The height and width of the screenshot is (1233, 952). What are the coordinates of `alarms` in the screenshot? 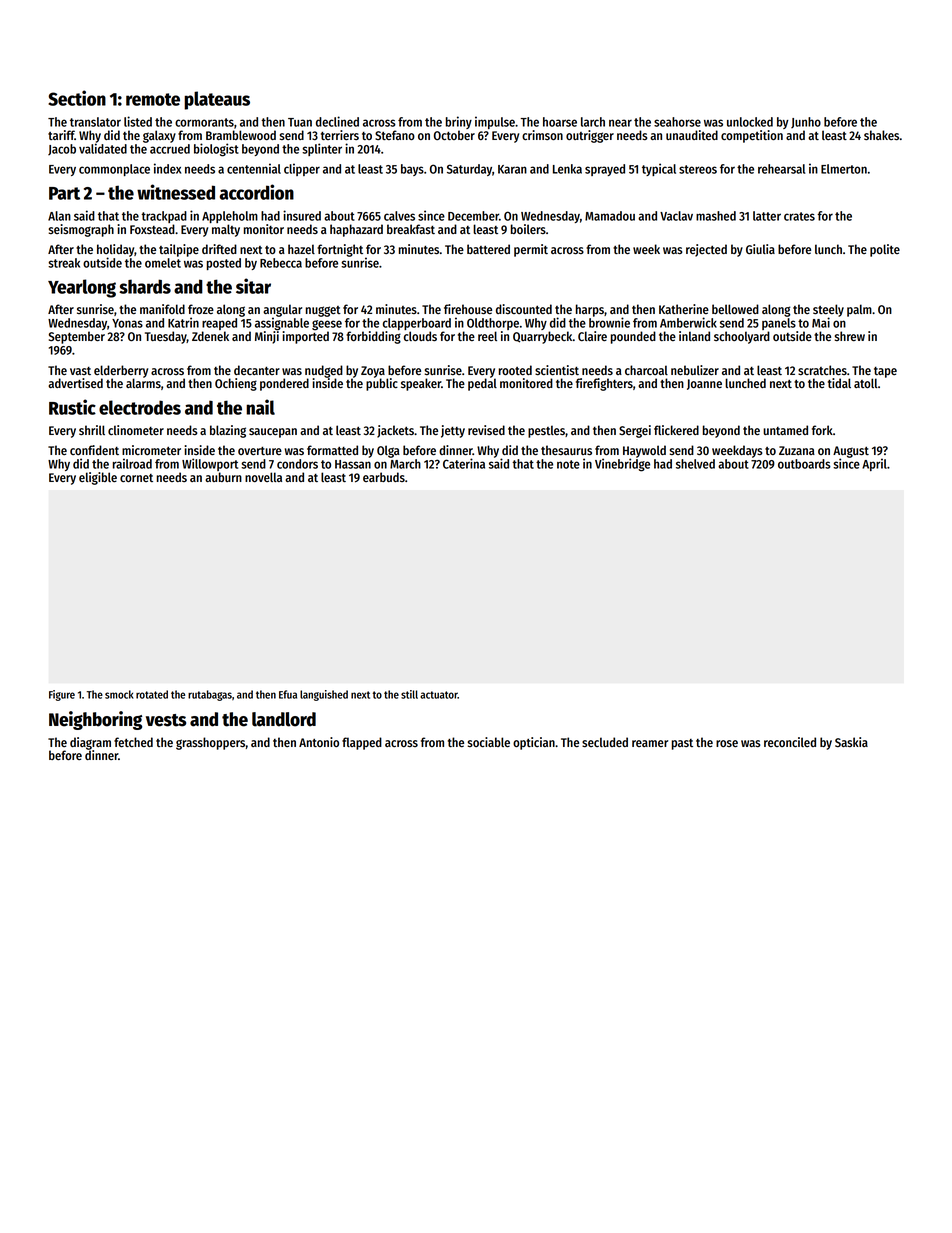 It's located at (143, 383).
